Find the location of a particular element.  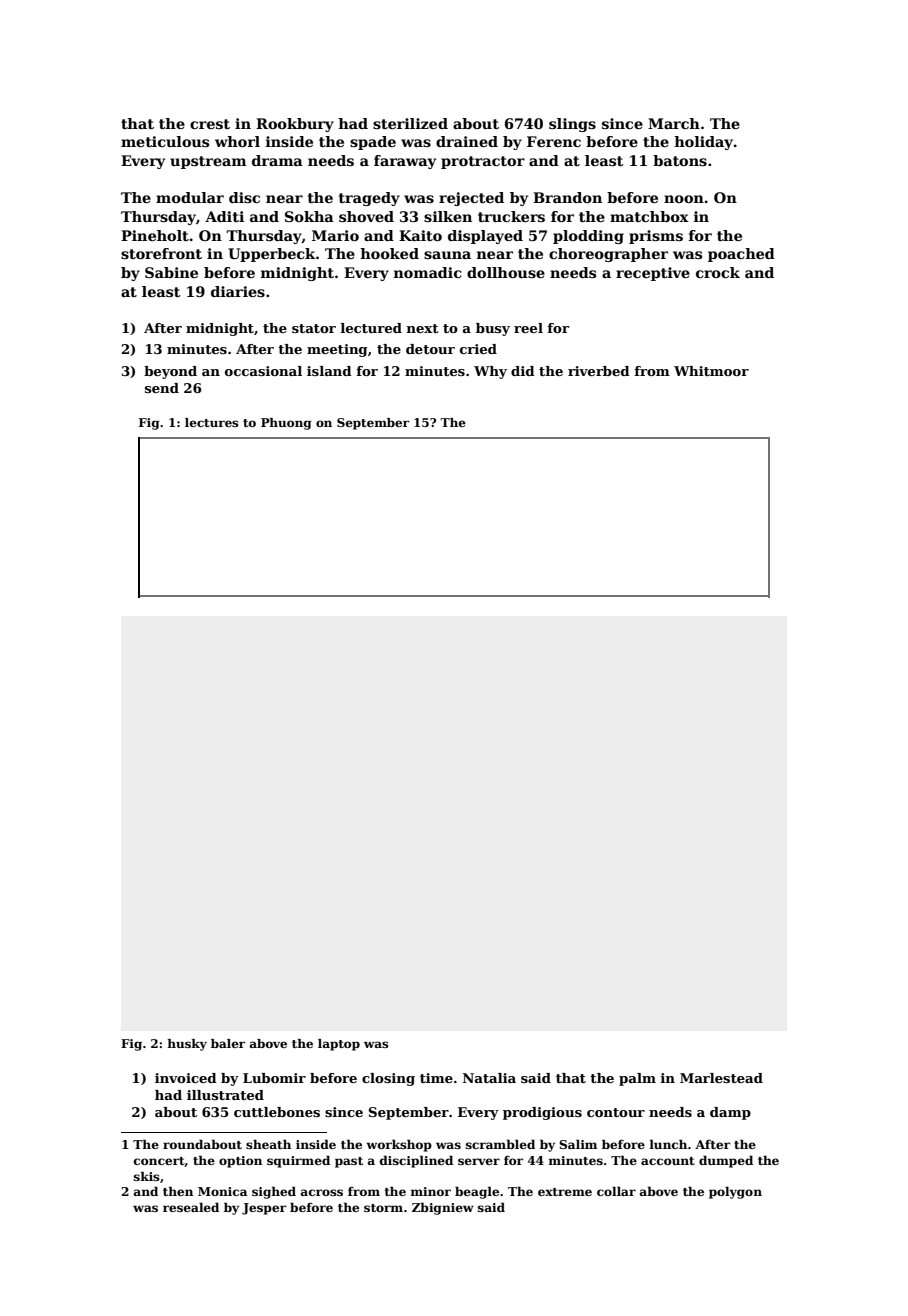

detour is located at coordinates (430, 349).
